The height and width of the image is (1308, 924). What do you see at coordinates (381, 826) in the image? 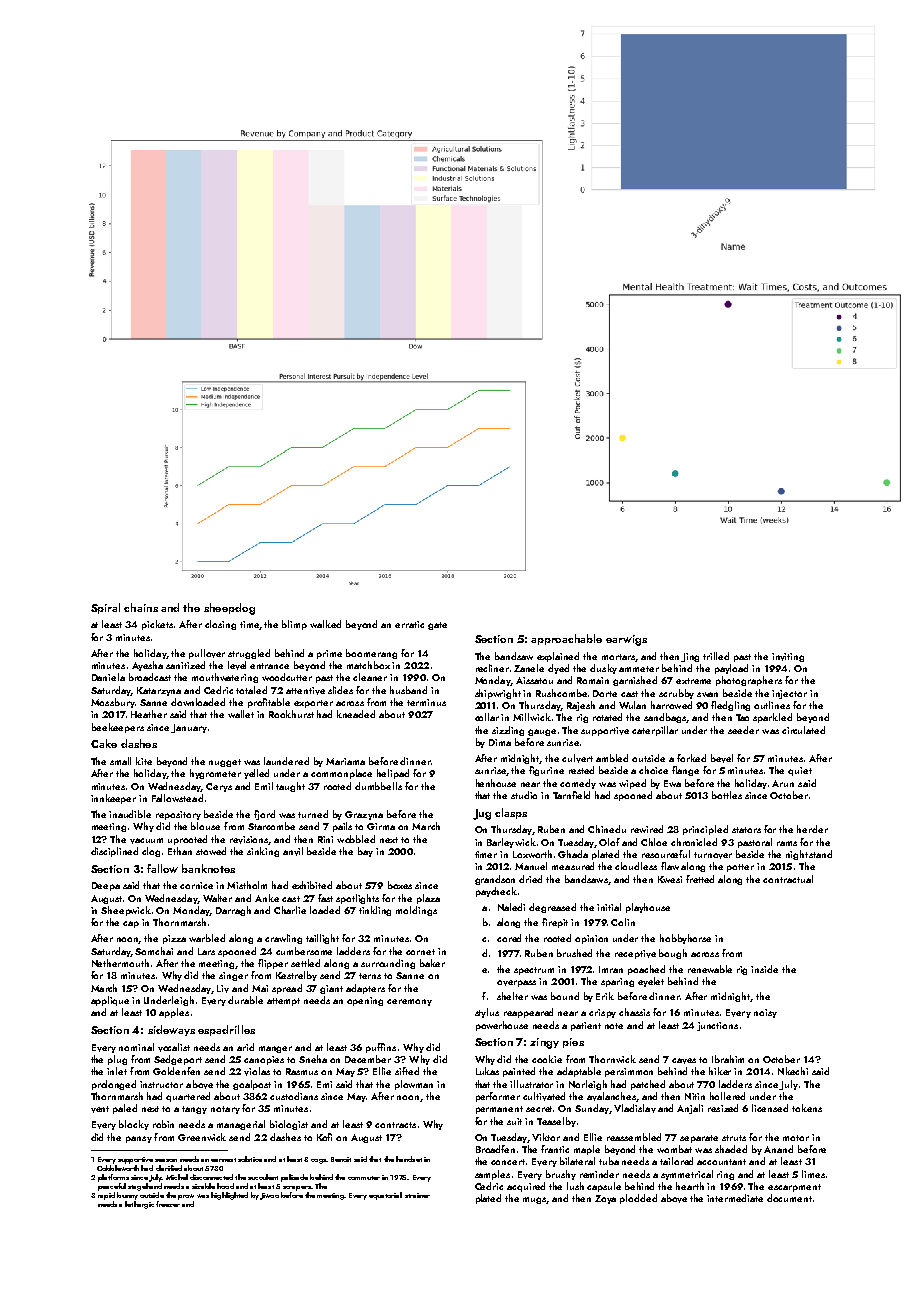
I see `Girma` at bounding box center [381, 826].
